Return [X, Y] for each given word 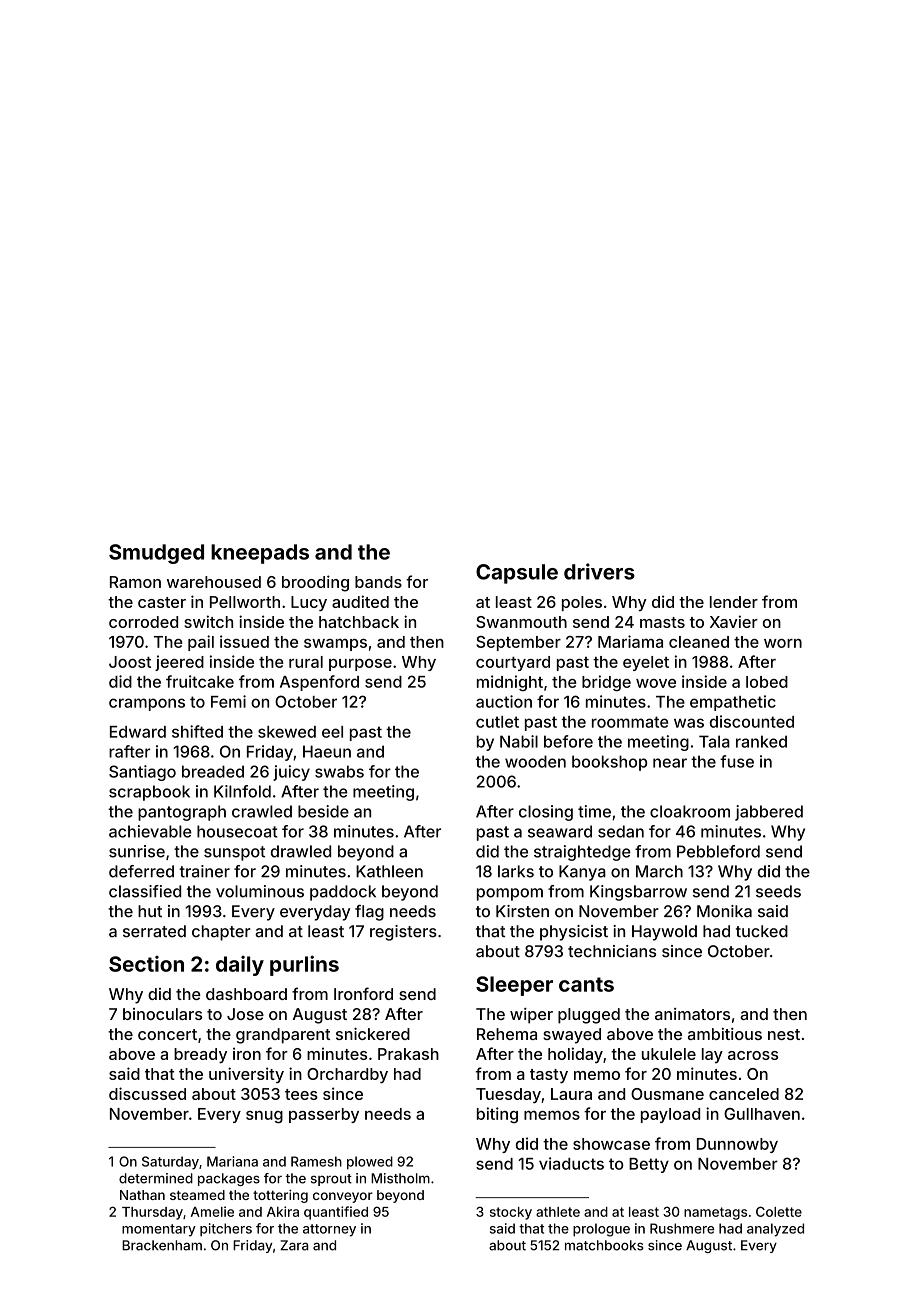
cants [586, 984]
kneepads [260, 554]
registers [403, 933]
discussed [147, 1093]
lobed [767, 682]
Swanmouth [521, 622]
